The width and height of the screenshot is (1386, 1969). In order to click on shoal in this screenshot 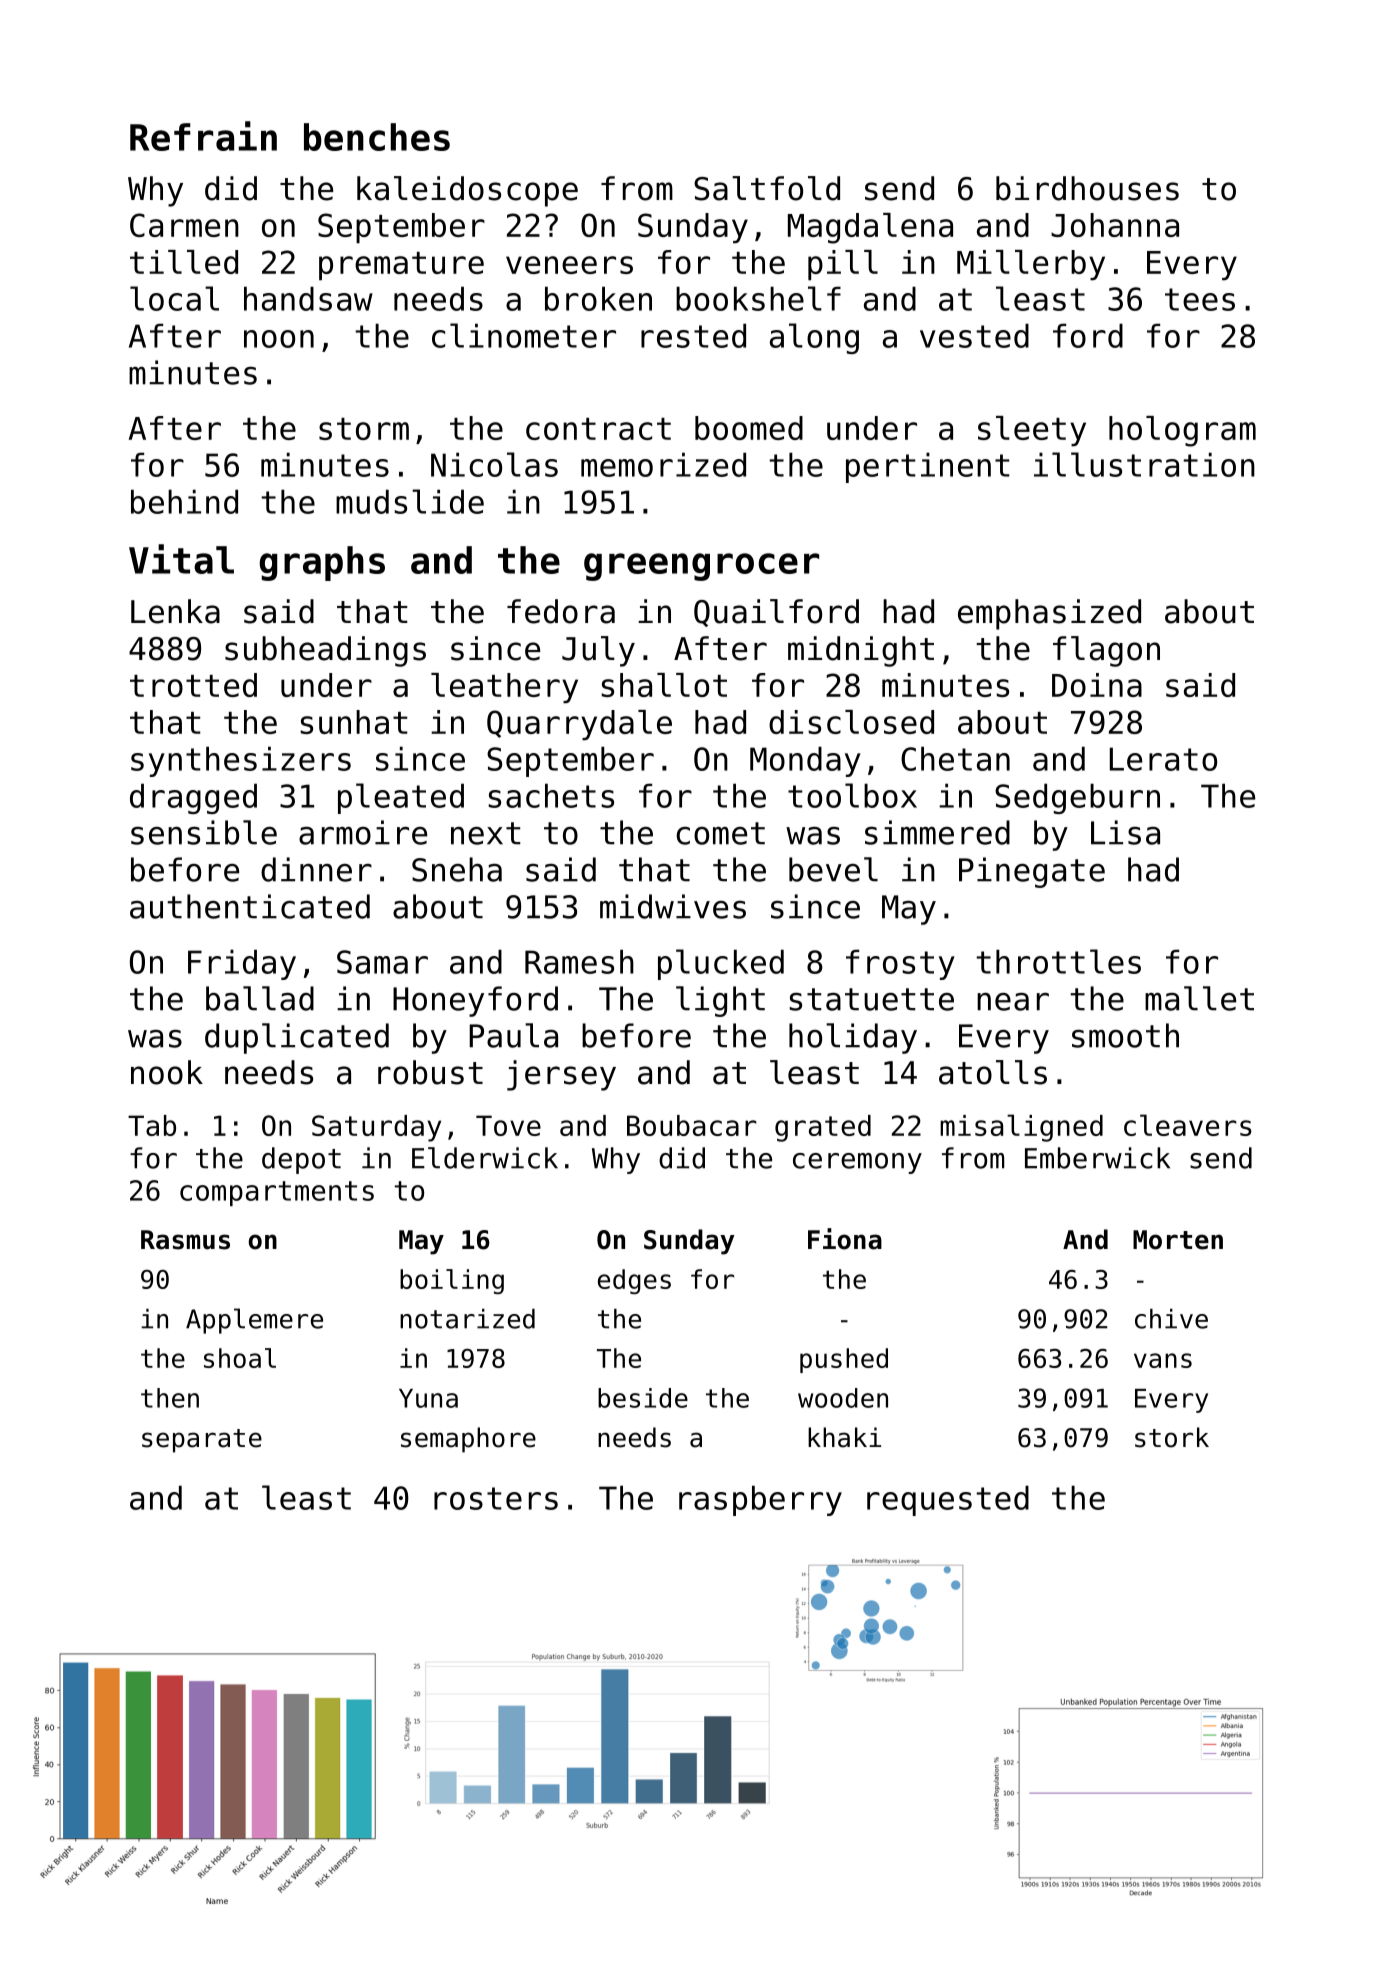, I will do `click(240, 1358)`.
